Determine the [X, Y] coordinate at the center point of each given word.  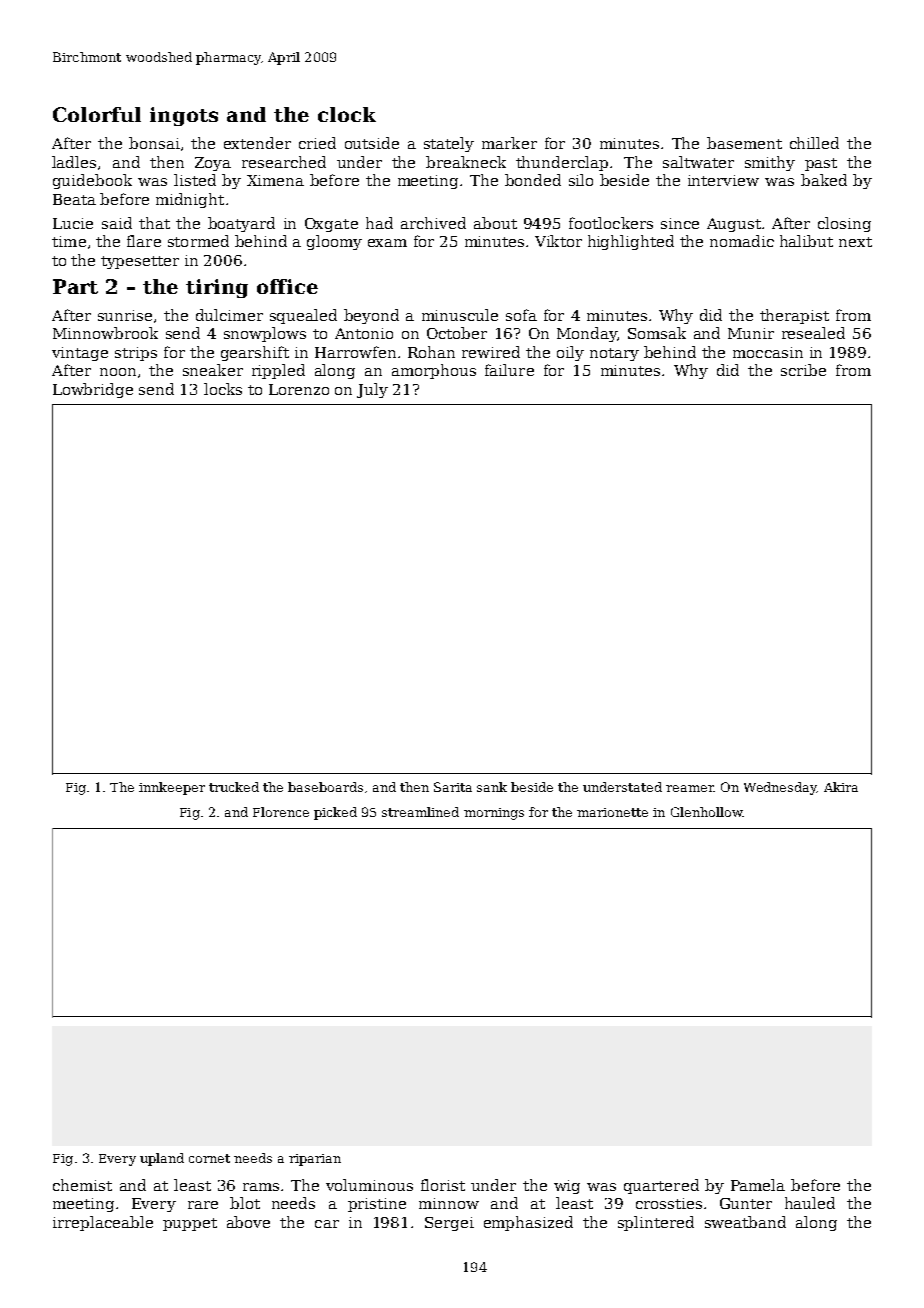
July [372, 390]
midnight [190, 200]
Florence [281, 812]
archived [433, 223]
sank [492, 787]
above [248, 1222]
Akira [841, 787]
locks [223, 389]
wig [567, 1187]
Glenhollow [707, 812]
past [821, 164]
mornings [494, 814]
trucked [234, 787]
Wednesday [780, 788]
